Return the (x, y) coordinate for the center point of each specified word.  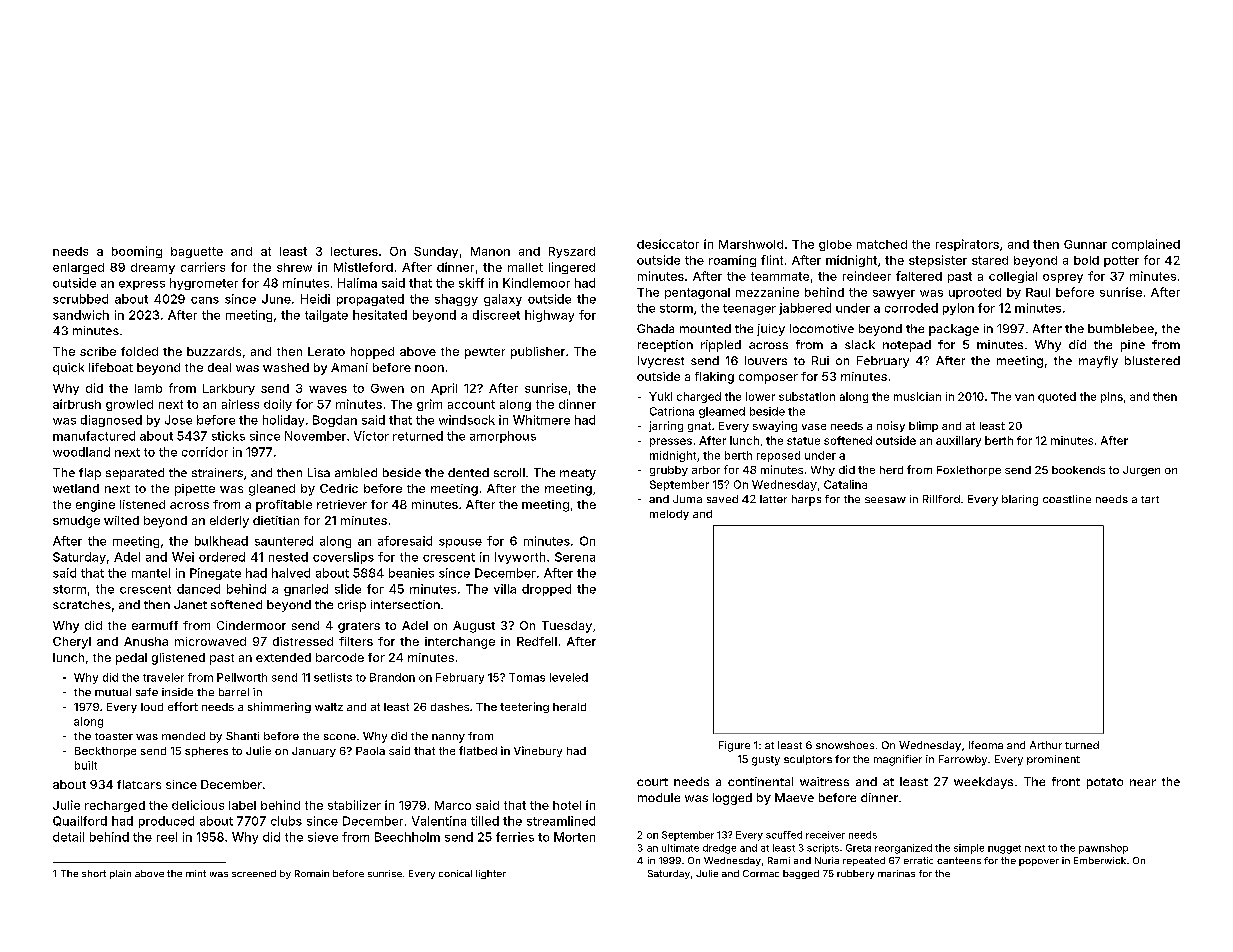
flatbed (478, 750)
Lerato (326, 351)
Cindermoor (251, 625)
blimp (923, 426)
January (314, 752)
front (1066, 781)
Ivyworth (520, 558)
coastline (1067, 499)
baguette (197, 252)
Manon (490, 251)
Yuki (660, 396)
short (94, 873)
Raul (1038, 292)
